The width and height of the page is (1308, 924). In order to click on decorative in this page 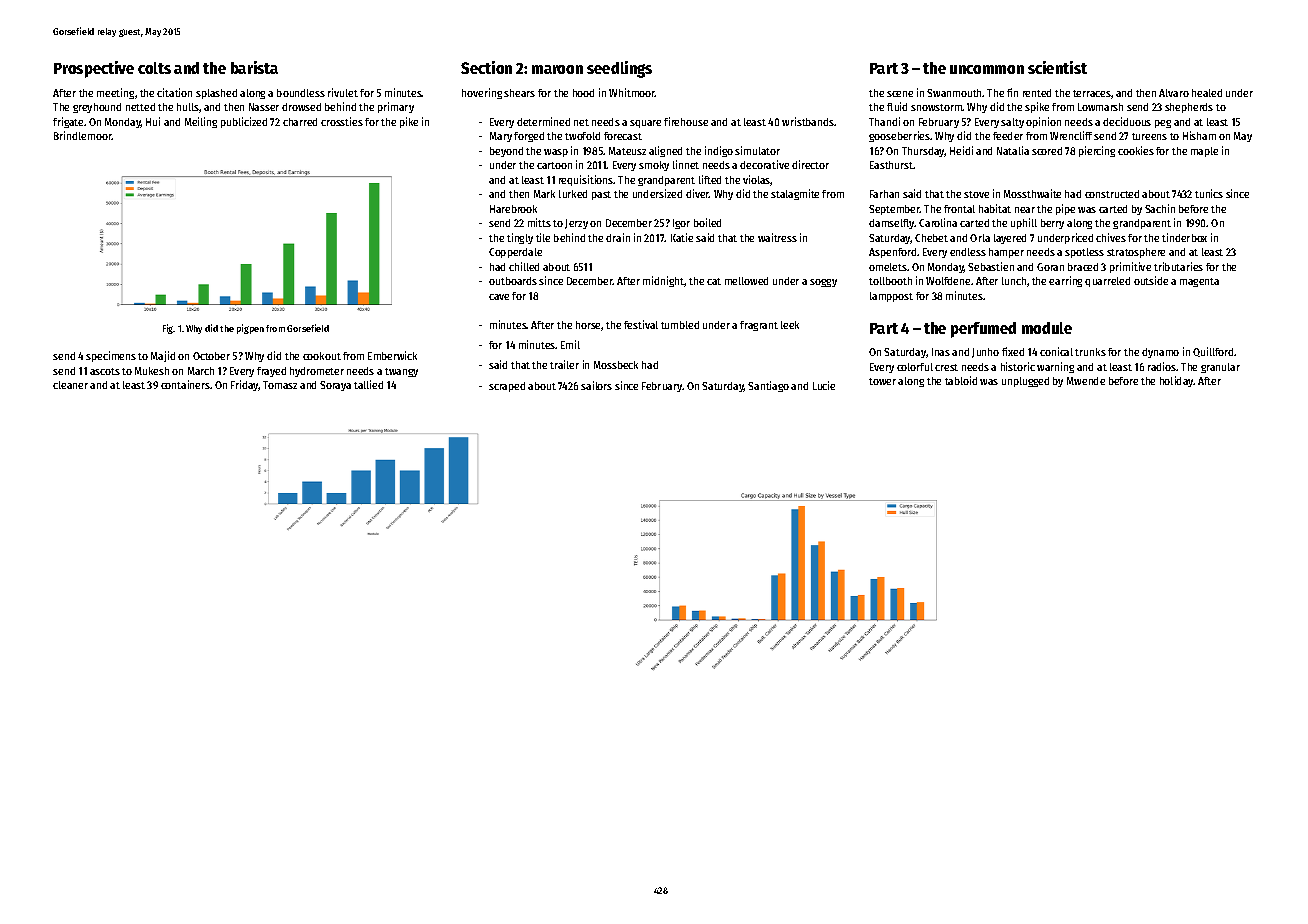, I will do `click(764, 164)`.
